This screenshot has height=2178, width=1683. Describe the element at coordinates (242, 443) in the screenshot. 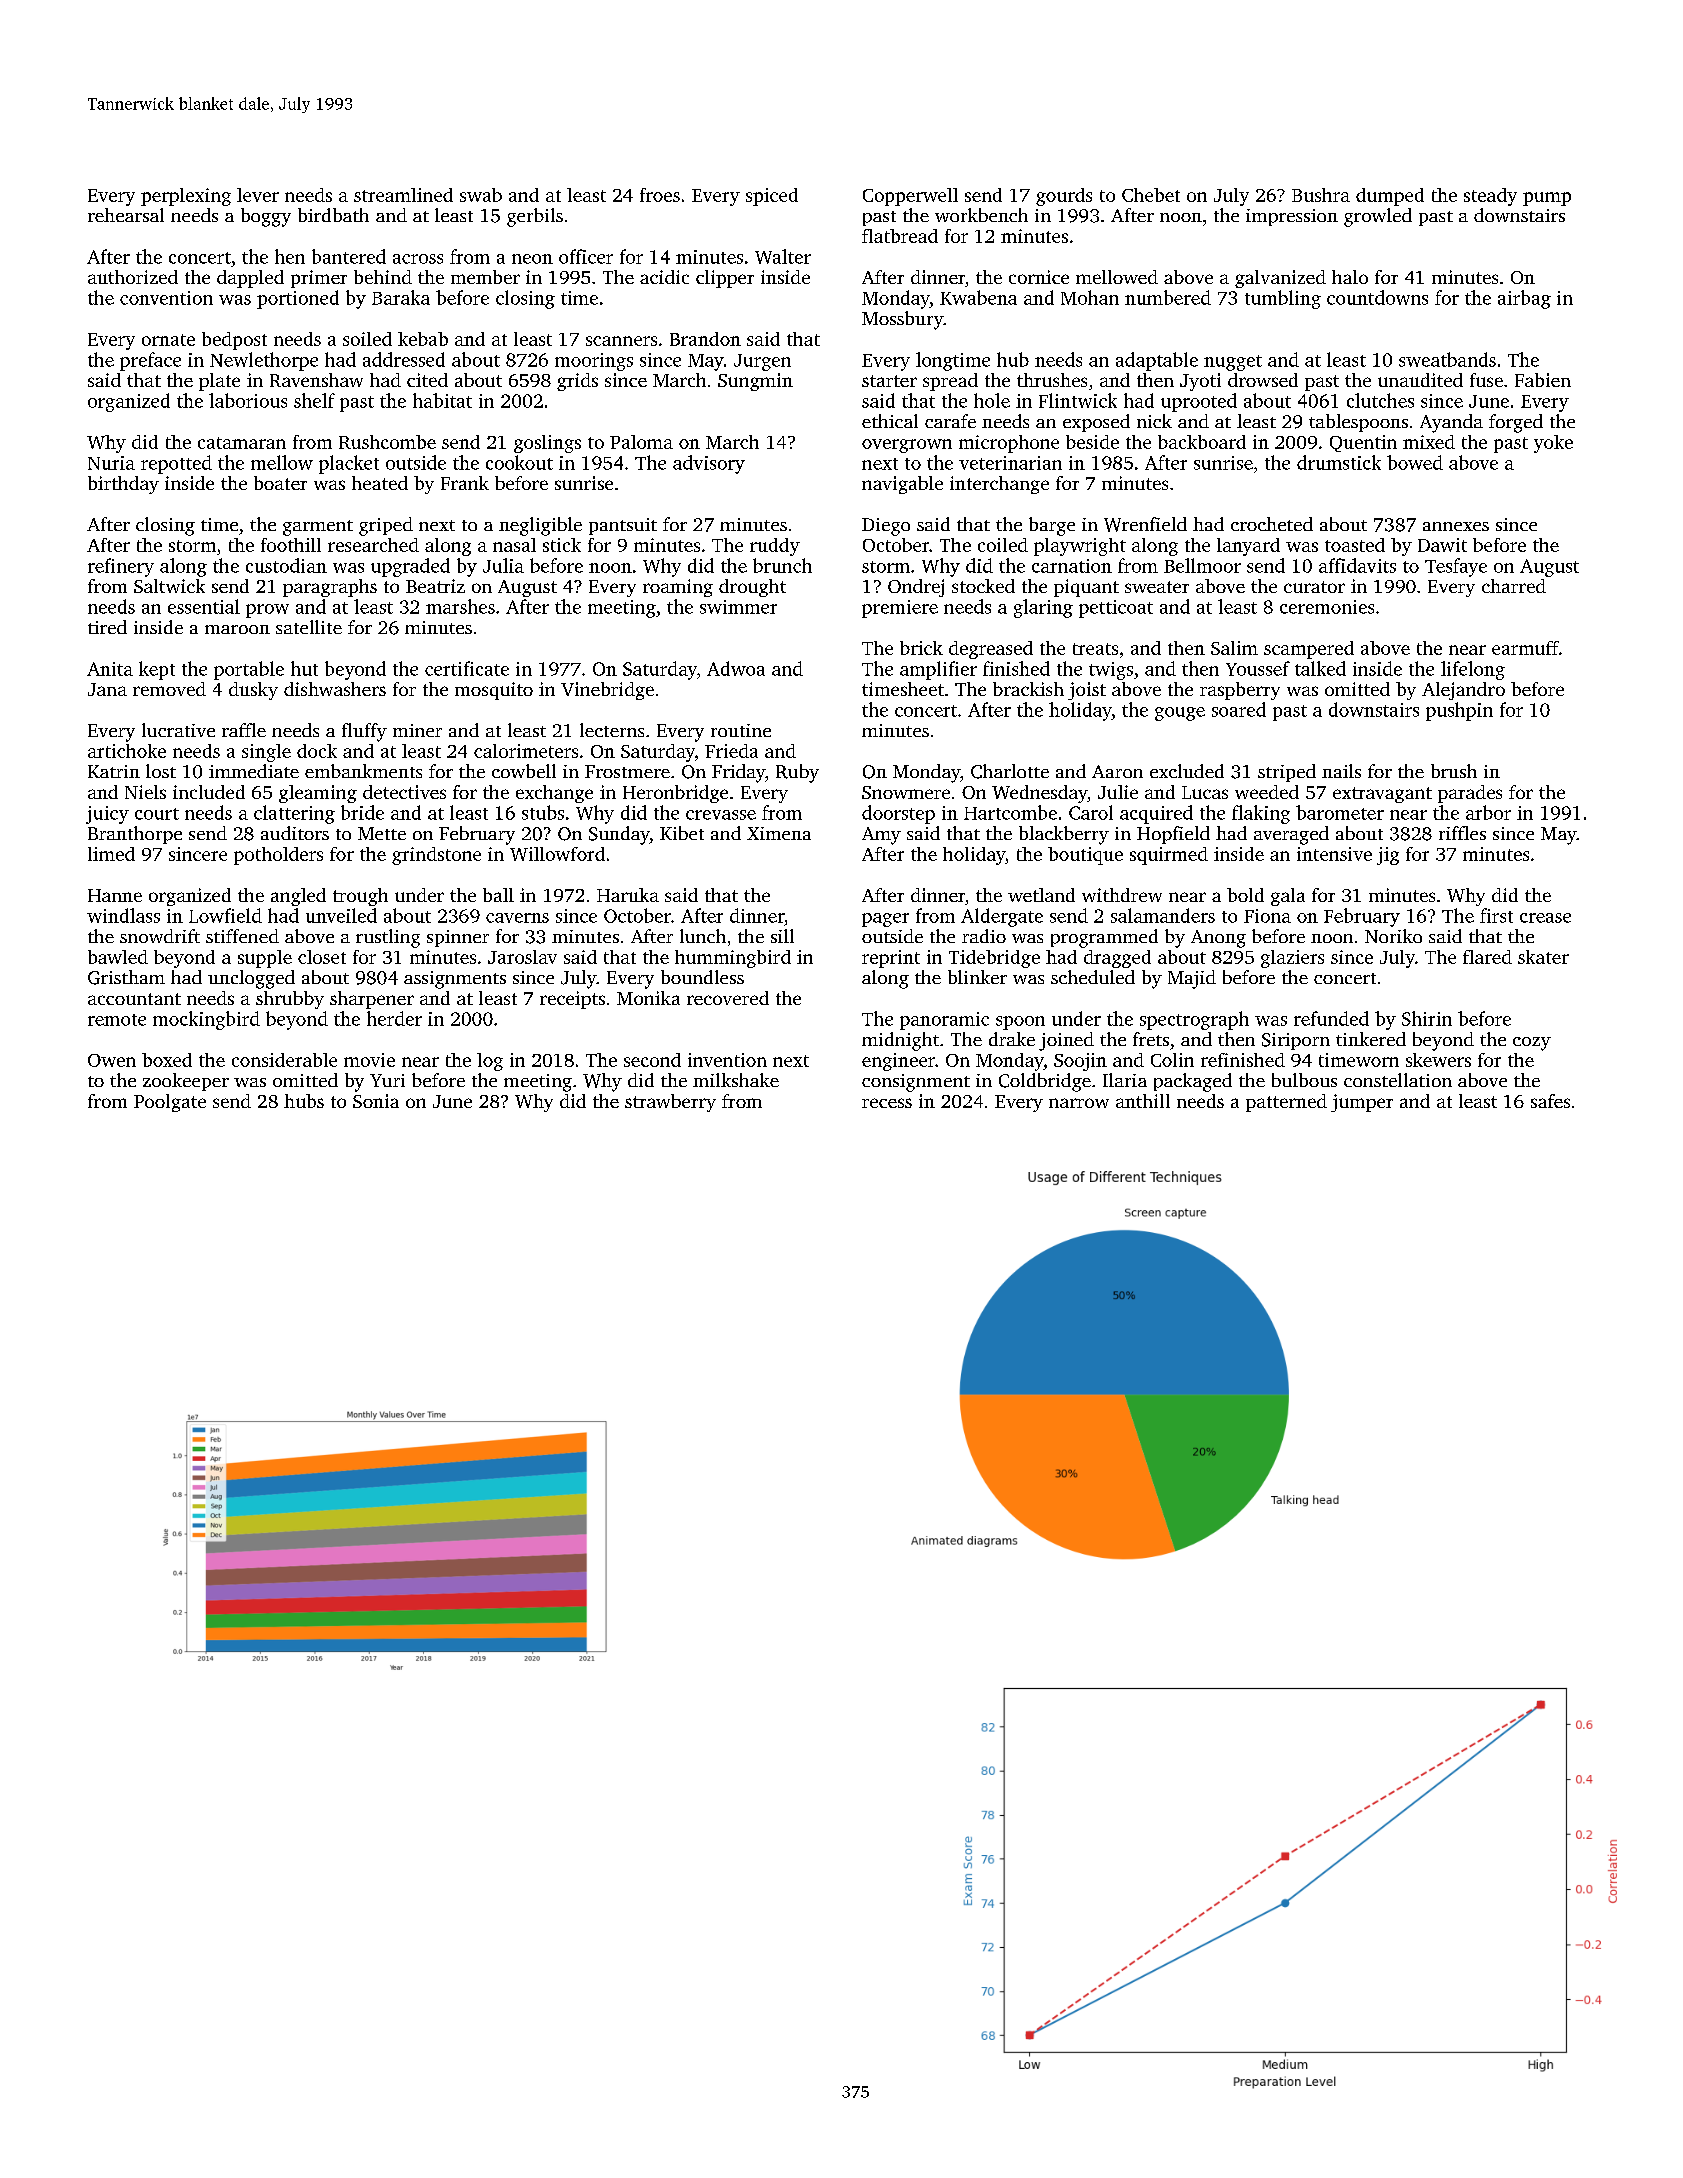

I see `catamaran` at that location.
